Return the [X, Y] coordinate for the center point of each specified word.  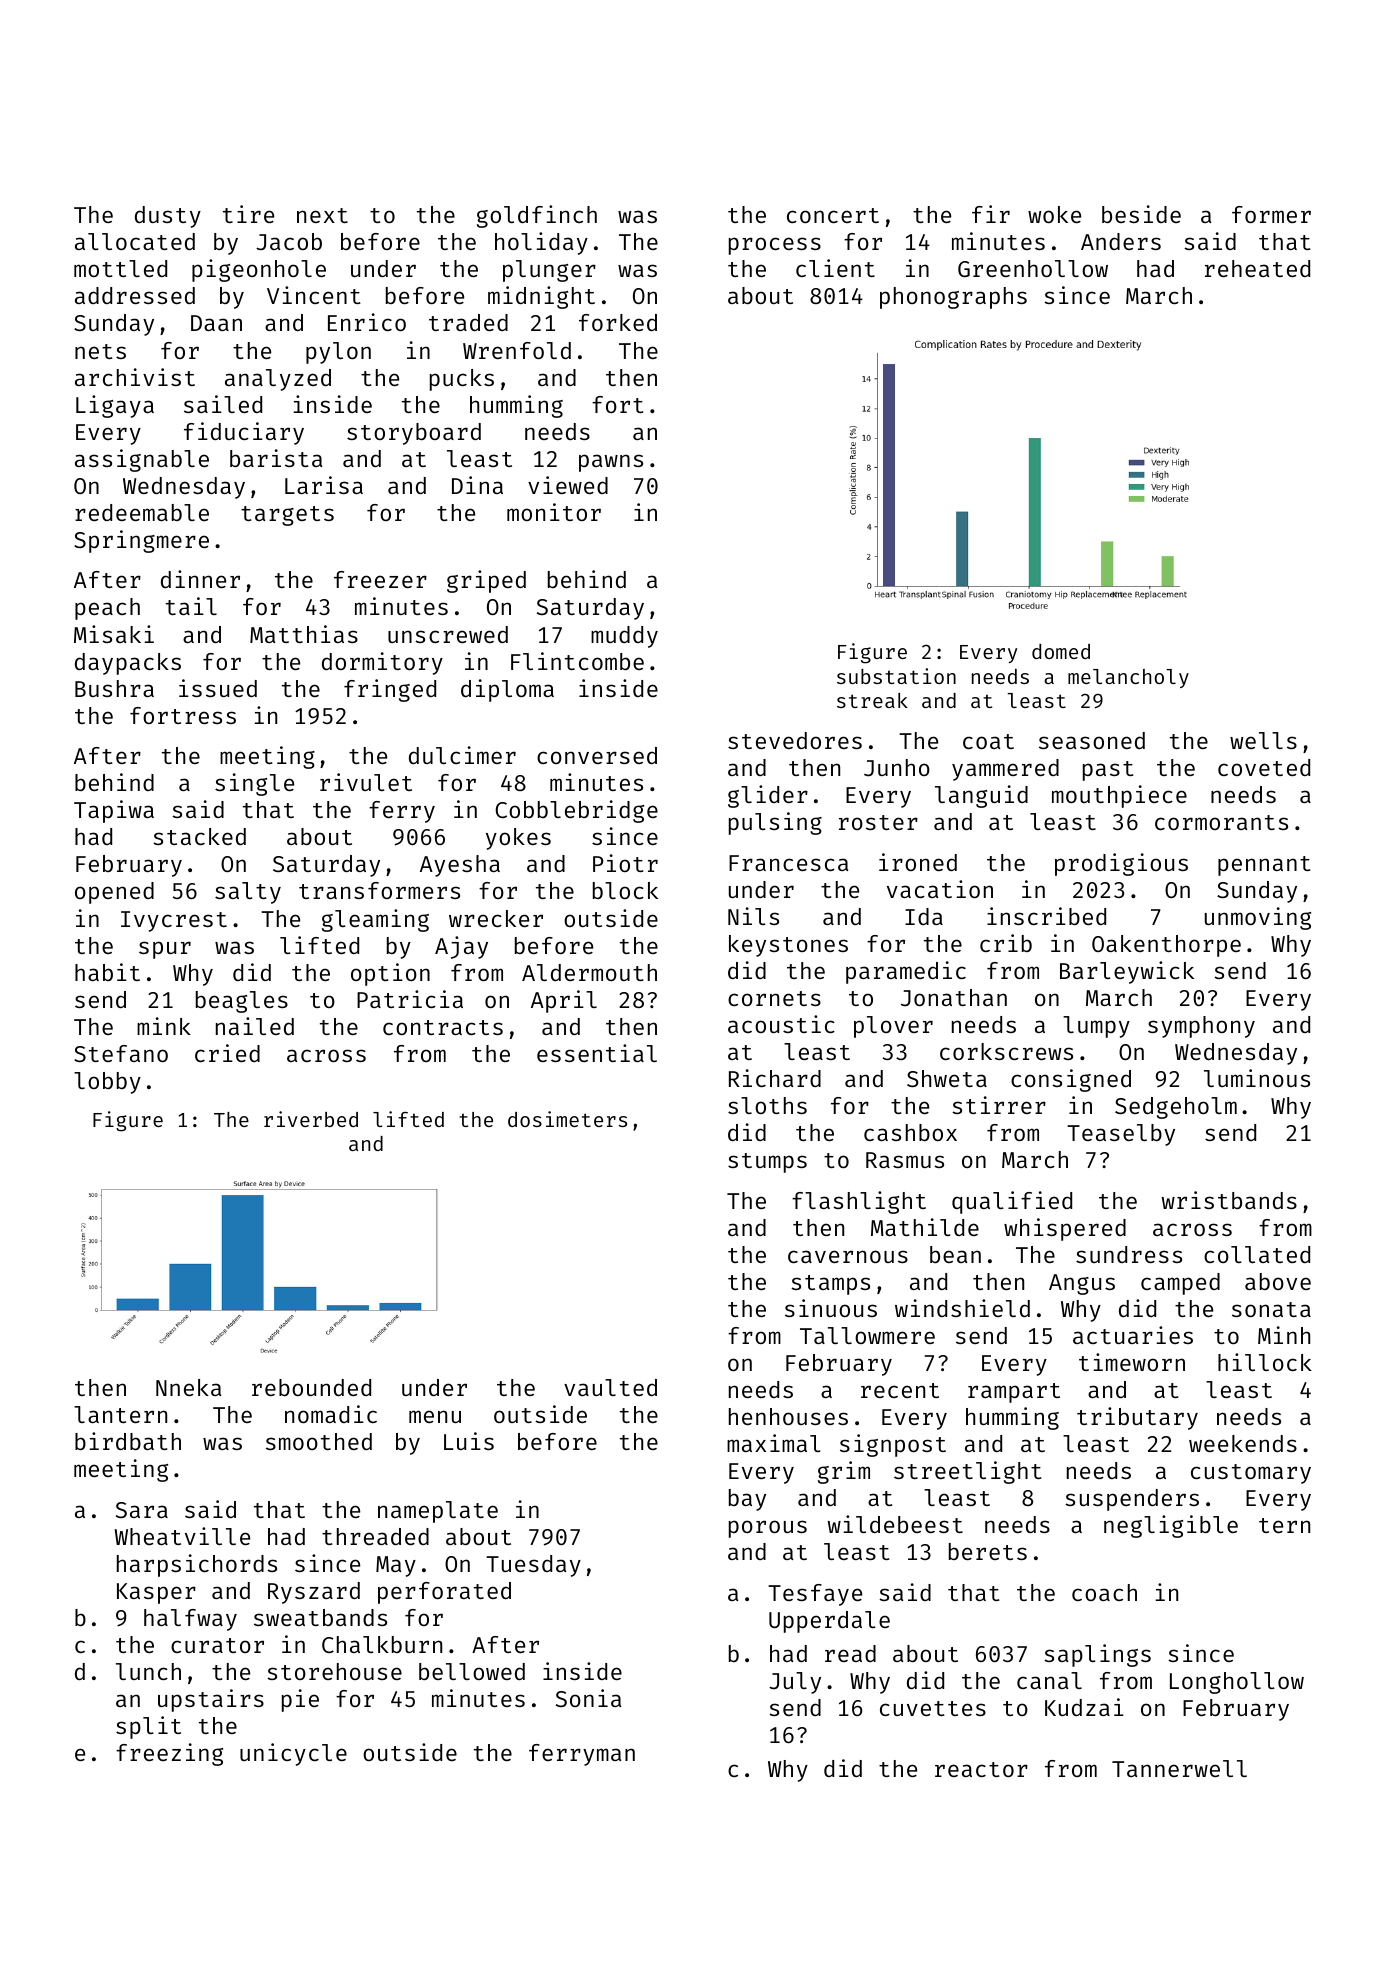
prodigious [1121, 864]
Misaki [114, 634]
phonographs [953, 298]
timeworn [1132, 1362]
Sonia [588, 1698]
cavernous [848, 1256]
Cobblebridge [576, 811]
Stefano [121, 1053]
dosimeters [567, 1119]
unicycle [293, 1754]
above [1278, 1281]
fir [991, 214]
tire [248, 214]
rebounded [311, 1387]
